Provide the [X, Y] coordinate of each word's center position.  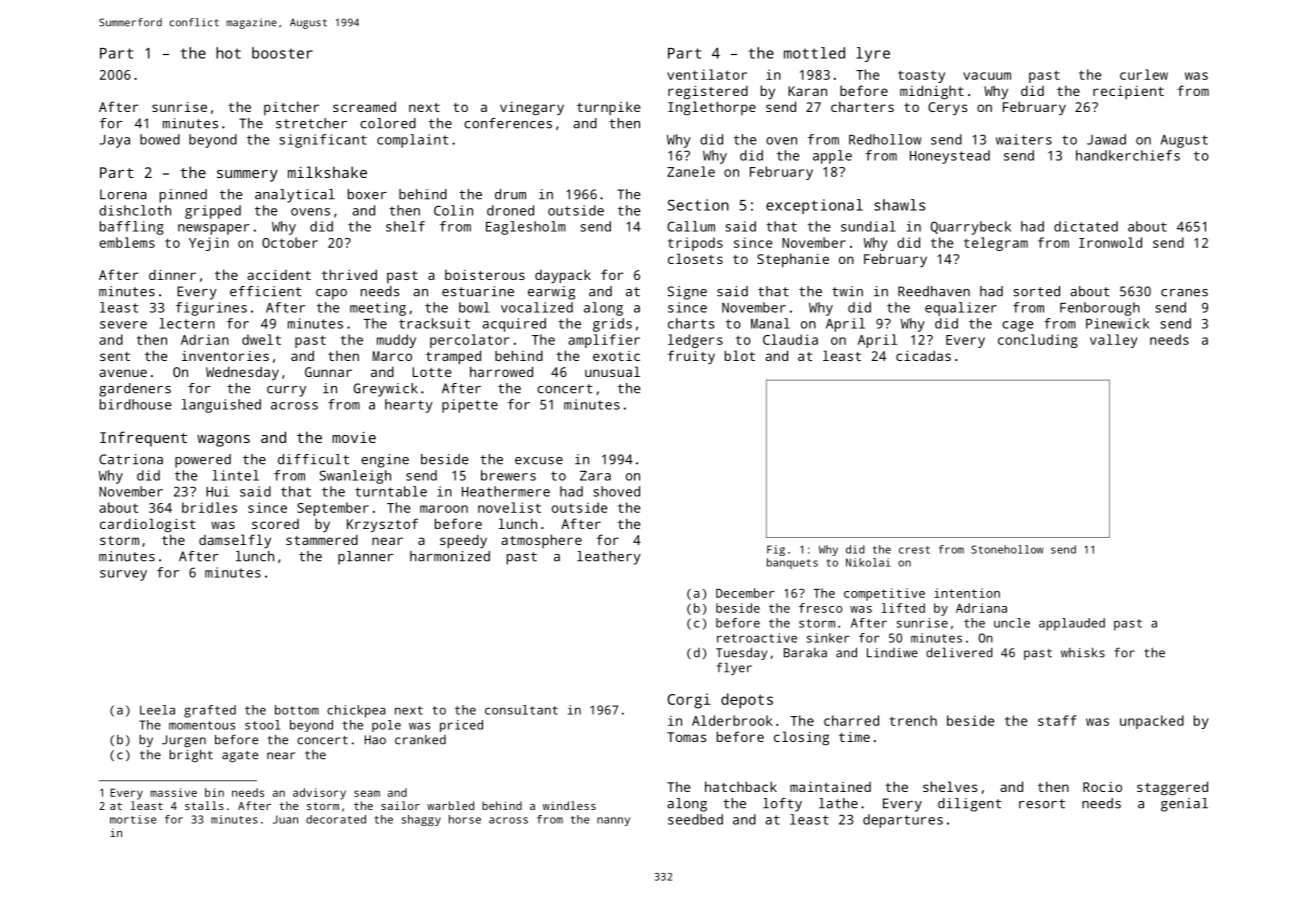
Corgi [689, 701]
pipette [470, 406]
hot [228, 53]
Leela [157, 710]
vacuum [987, 76]
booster [282, 53]
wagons [223, 441]
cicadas [923, 355]
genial [1184, 805]
